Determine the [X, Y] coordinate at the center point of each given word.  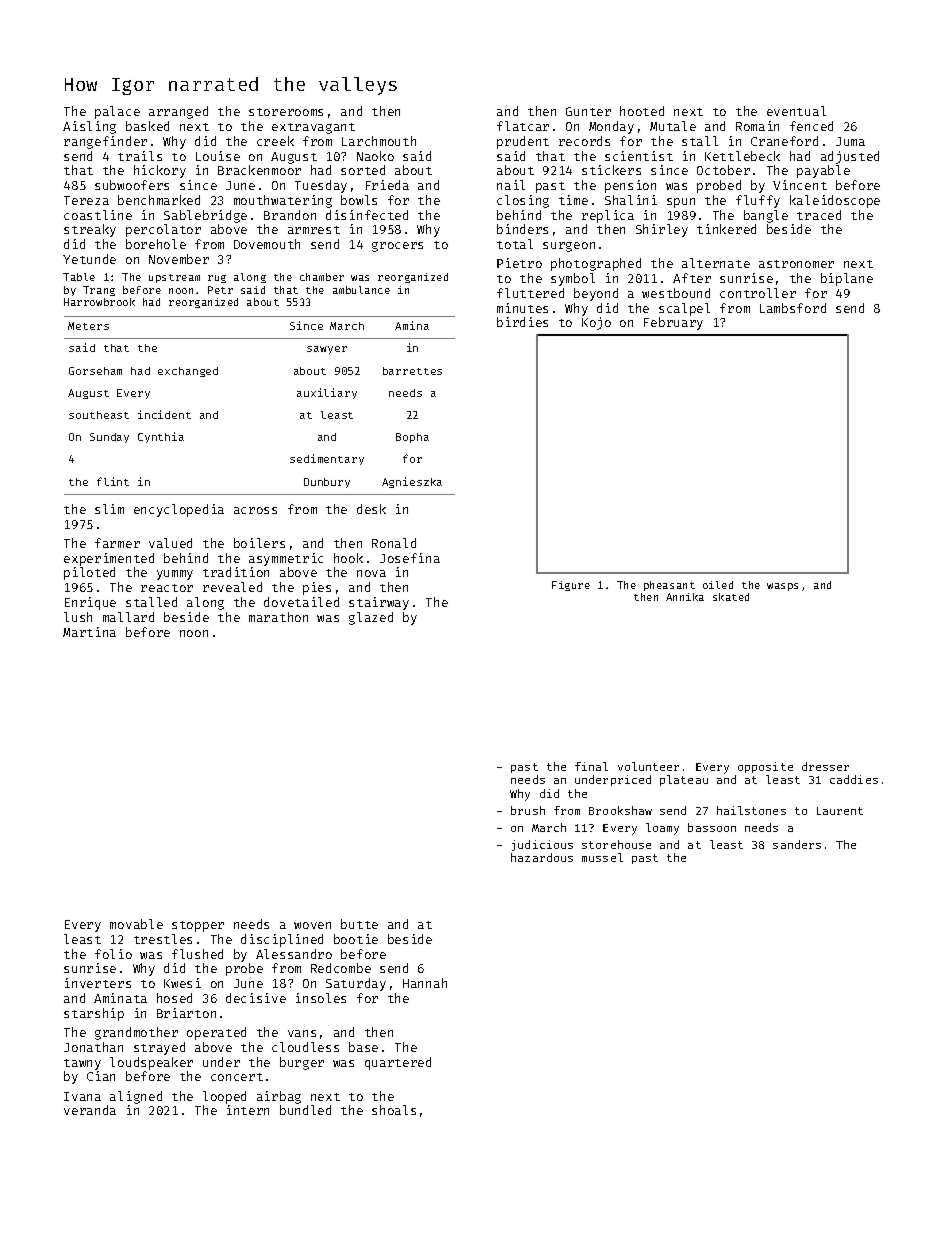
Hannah [425, 983]
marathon [278, 617]
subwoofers [132, 185]
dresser [825, 766]
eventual [796, 111]
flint [113, 481]
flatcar [523, 126]
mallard [128, 617]
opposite [765, 767]
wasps [782, 587]
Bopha [412, 438]
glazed [371, 618]
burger [302, 1063]
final [591, 766]
